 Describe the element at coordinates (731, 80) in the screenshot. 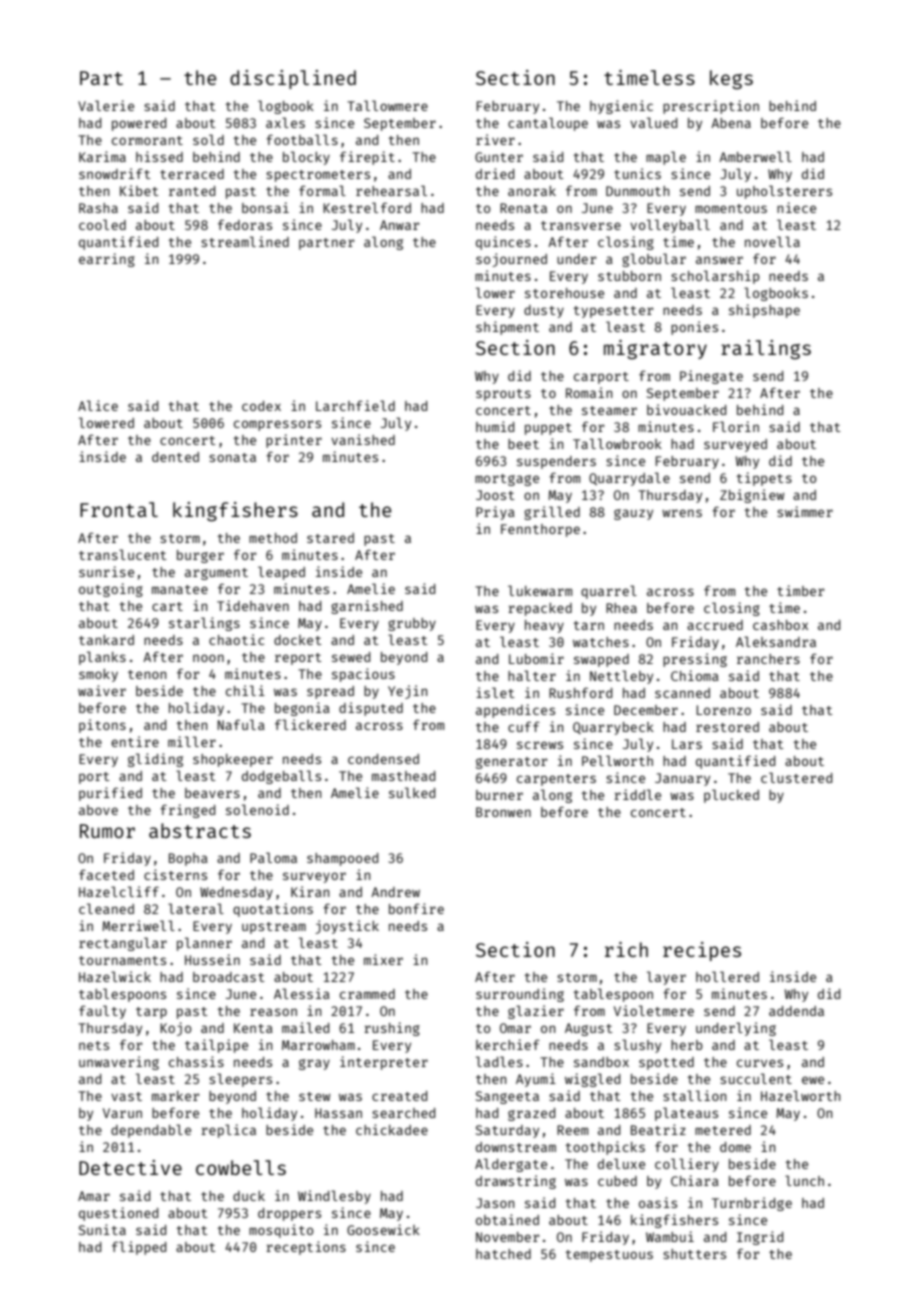

I see `kegs` at that location.
